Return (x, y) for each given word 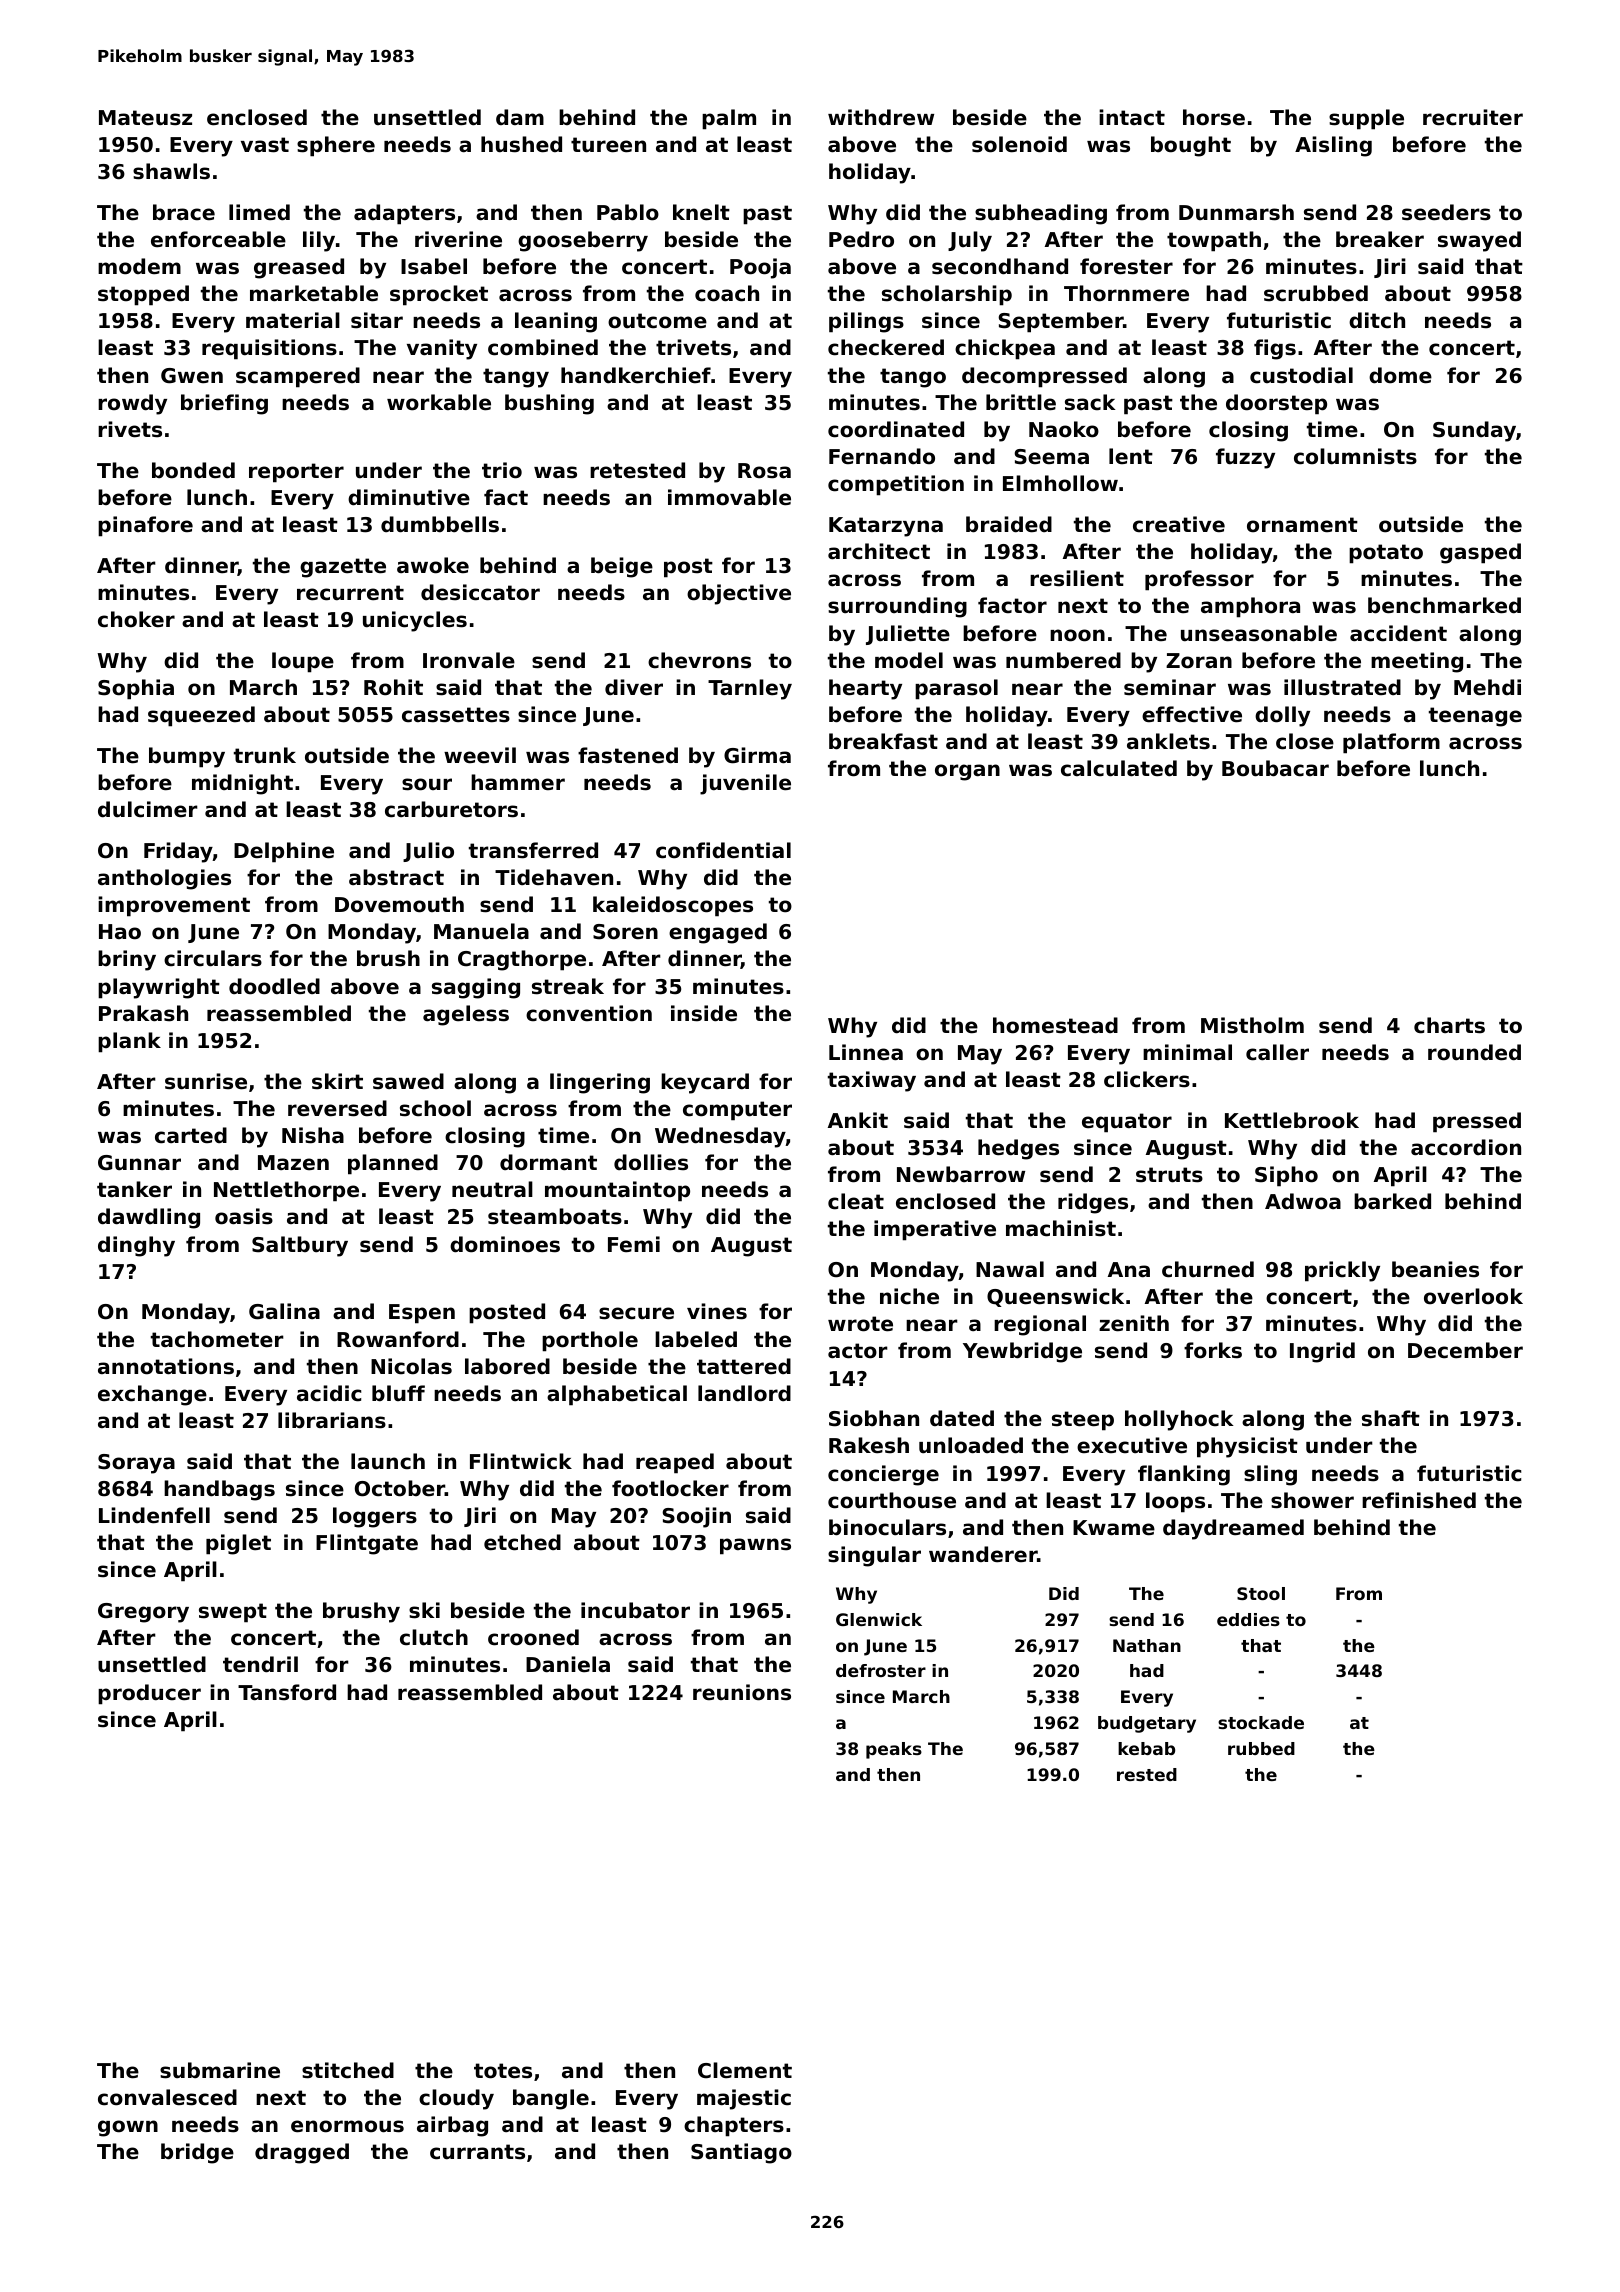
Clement (745, 2070)
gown (128, 2128)
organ (967, 772)
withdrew (881, 117)
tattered (744, 1366)
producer (149, 1694)
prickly (1342, 1271)
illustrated (1342, 687)
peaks (894, 1750)
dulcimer (148, 809)
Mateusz (145, 118)
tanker (134, 1189)
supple (1366, 119)
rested (1147, 1774)
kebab (1146, 1748)
